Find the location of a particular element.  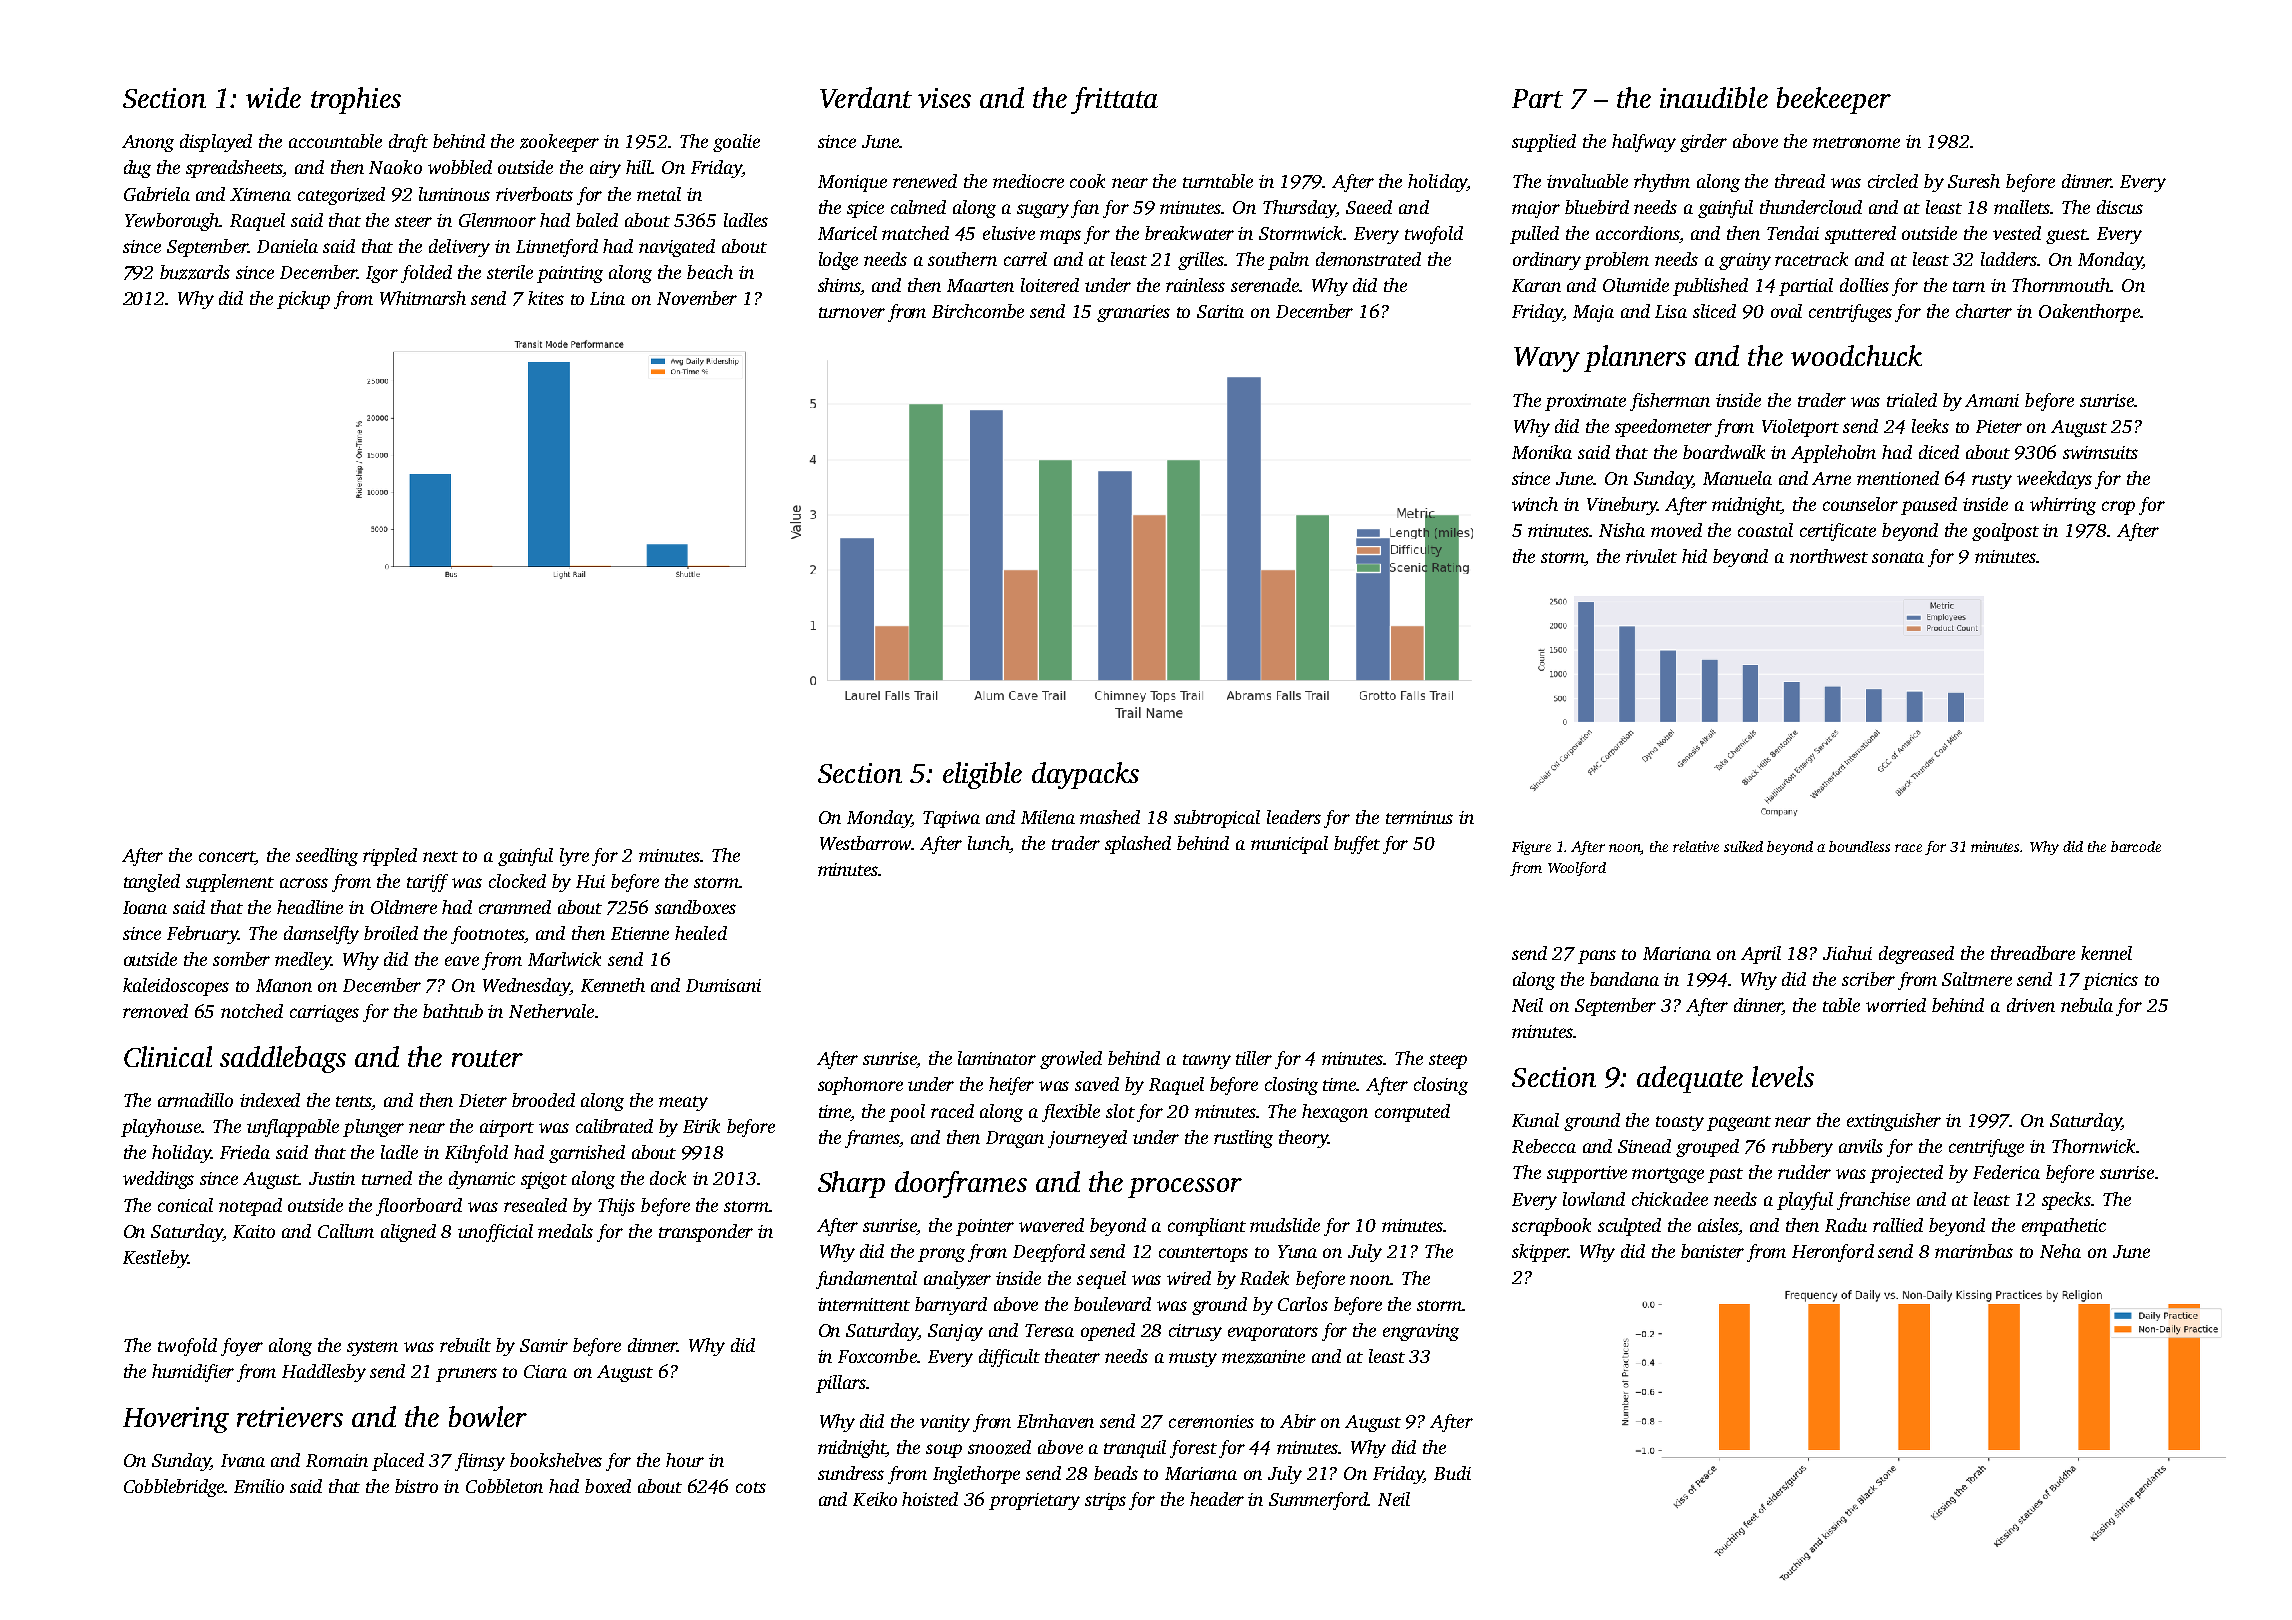

buffet is located at coordinates (1357, 845).
